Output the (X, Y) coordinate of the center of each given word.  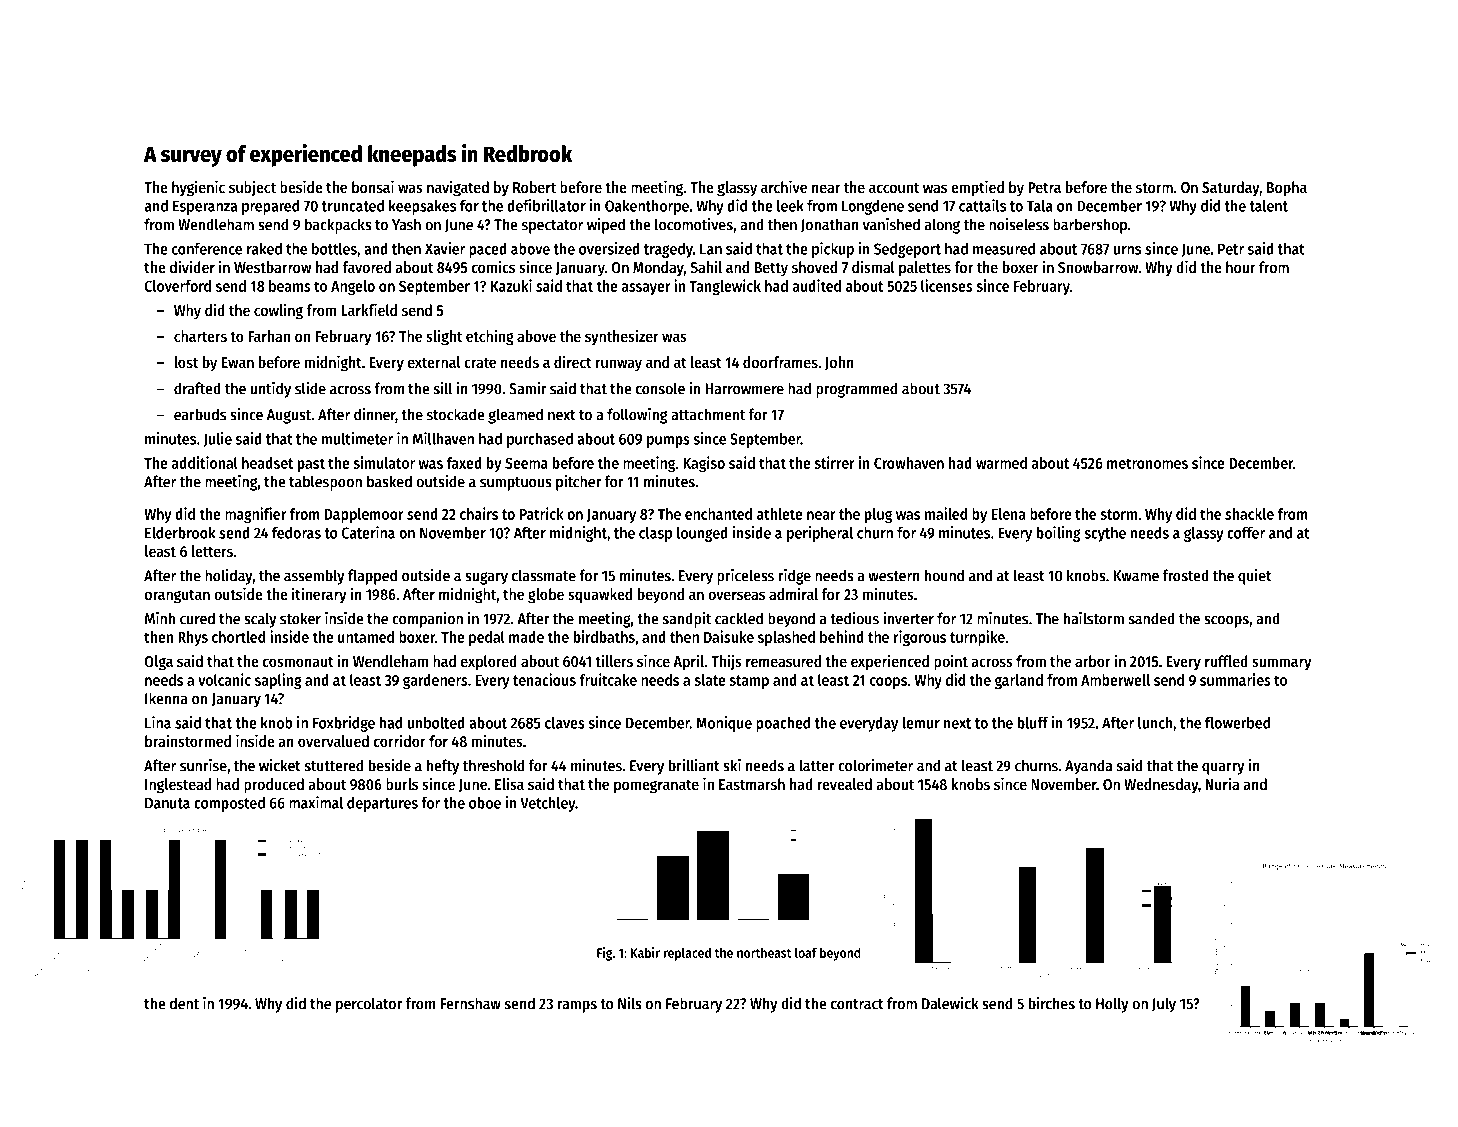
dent (184, 1003)
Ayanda (1088, 767)
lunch (1155, 723)
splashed (786, 638)
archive (784, 186)
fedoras (296, 532)
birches (1052, 1003)
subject (252, 188)
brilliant (694, 765)
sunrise (203, 765)
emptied (977, 188)
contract (857, 1004)
